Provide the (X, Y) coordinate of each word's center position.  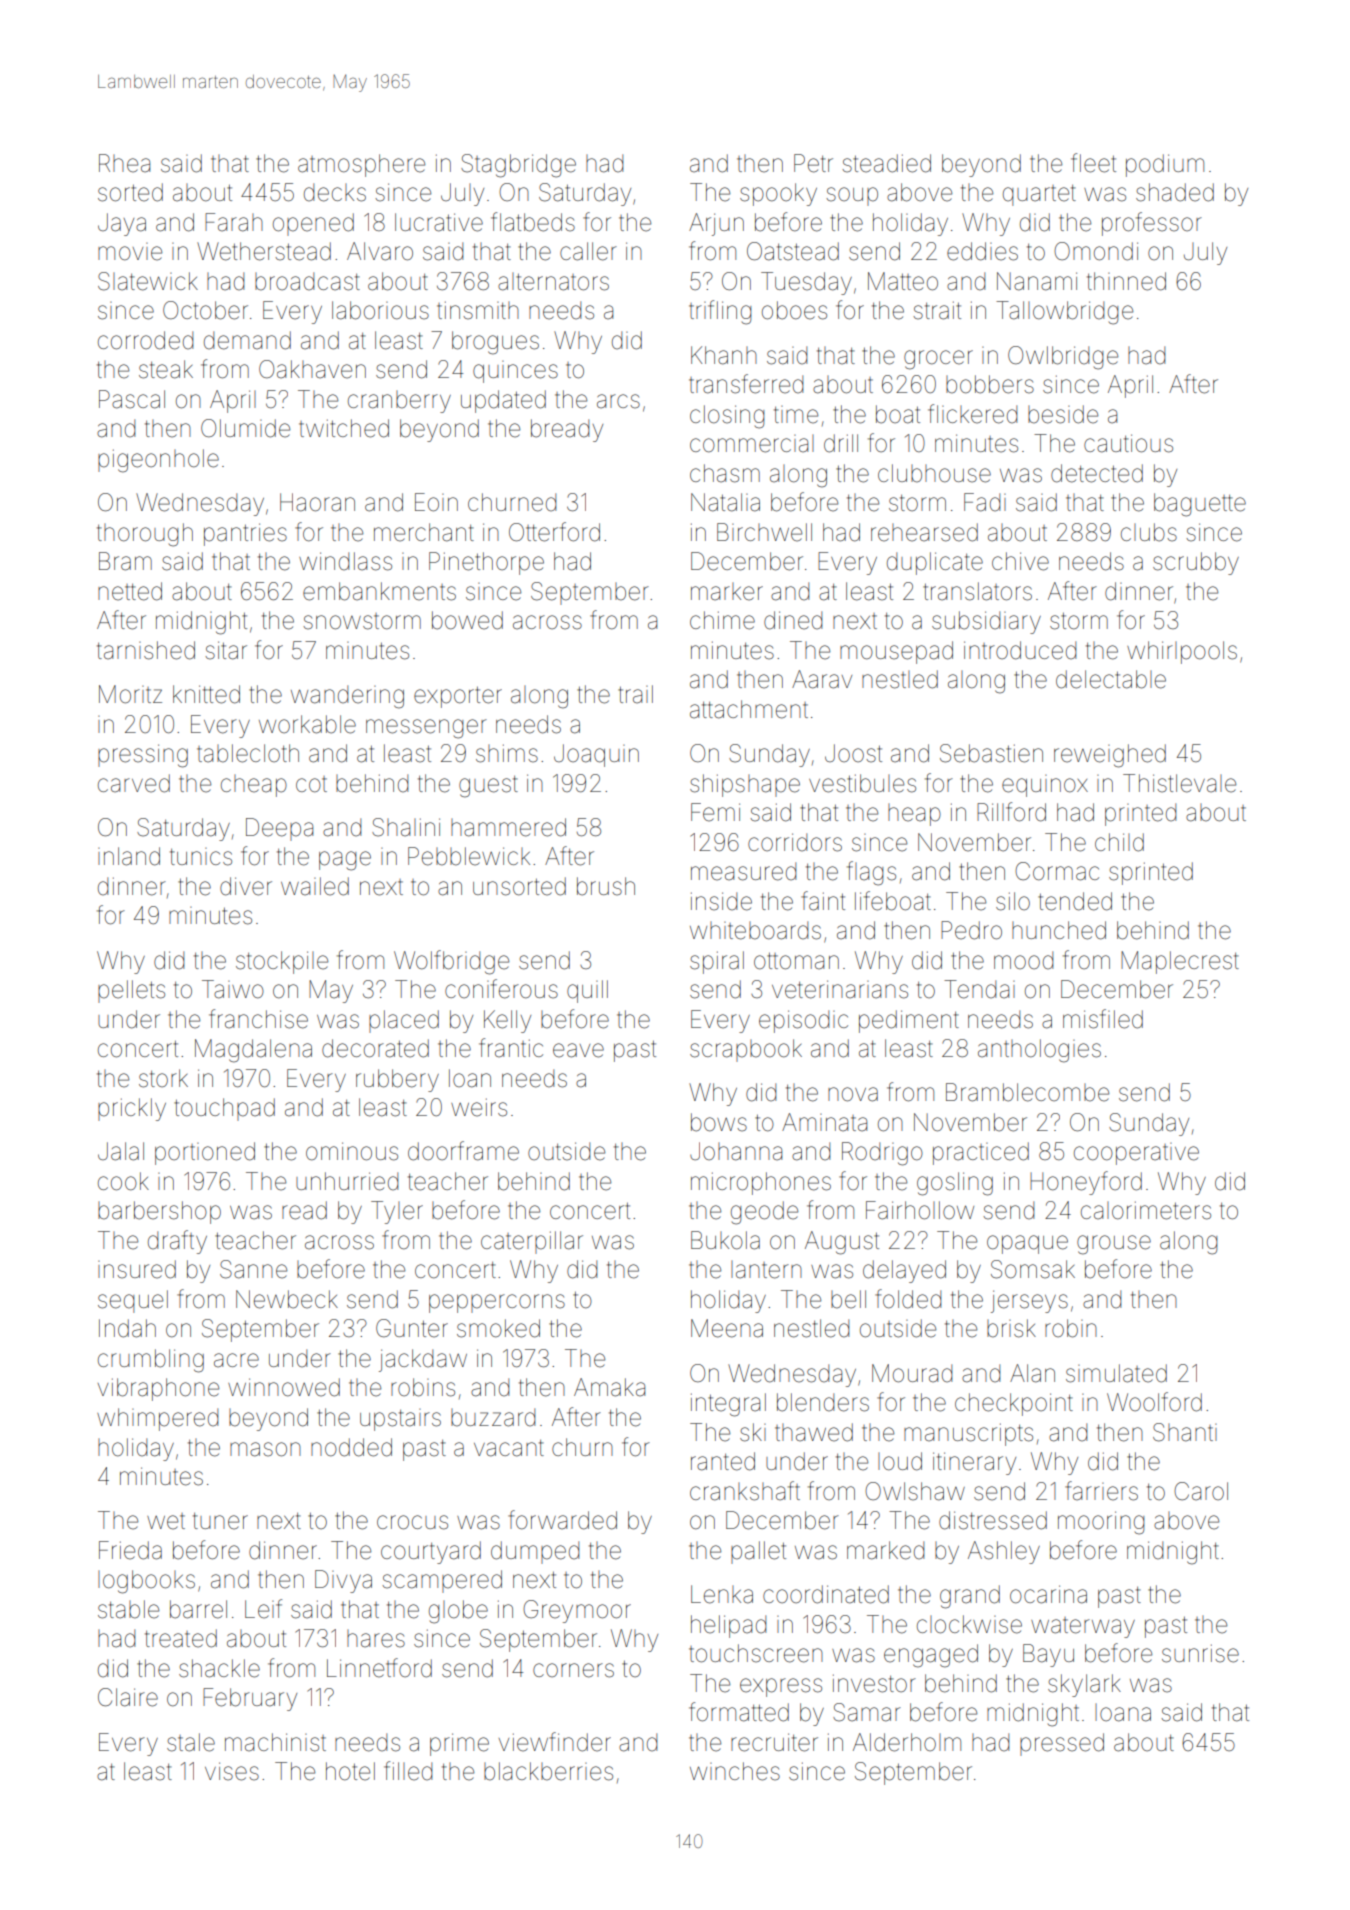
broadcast (307, 281)
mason (265, 1449)
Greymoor (577, 1611)
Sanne (253, 1269)
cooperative (1136, 1154)
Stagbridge (518, 166)
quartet (1039, 195)
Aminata (824, 1122)
